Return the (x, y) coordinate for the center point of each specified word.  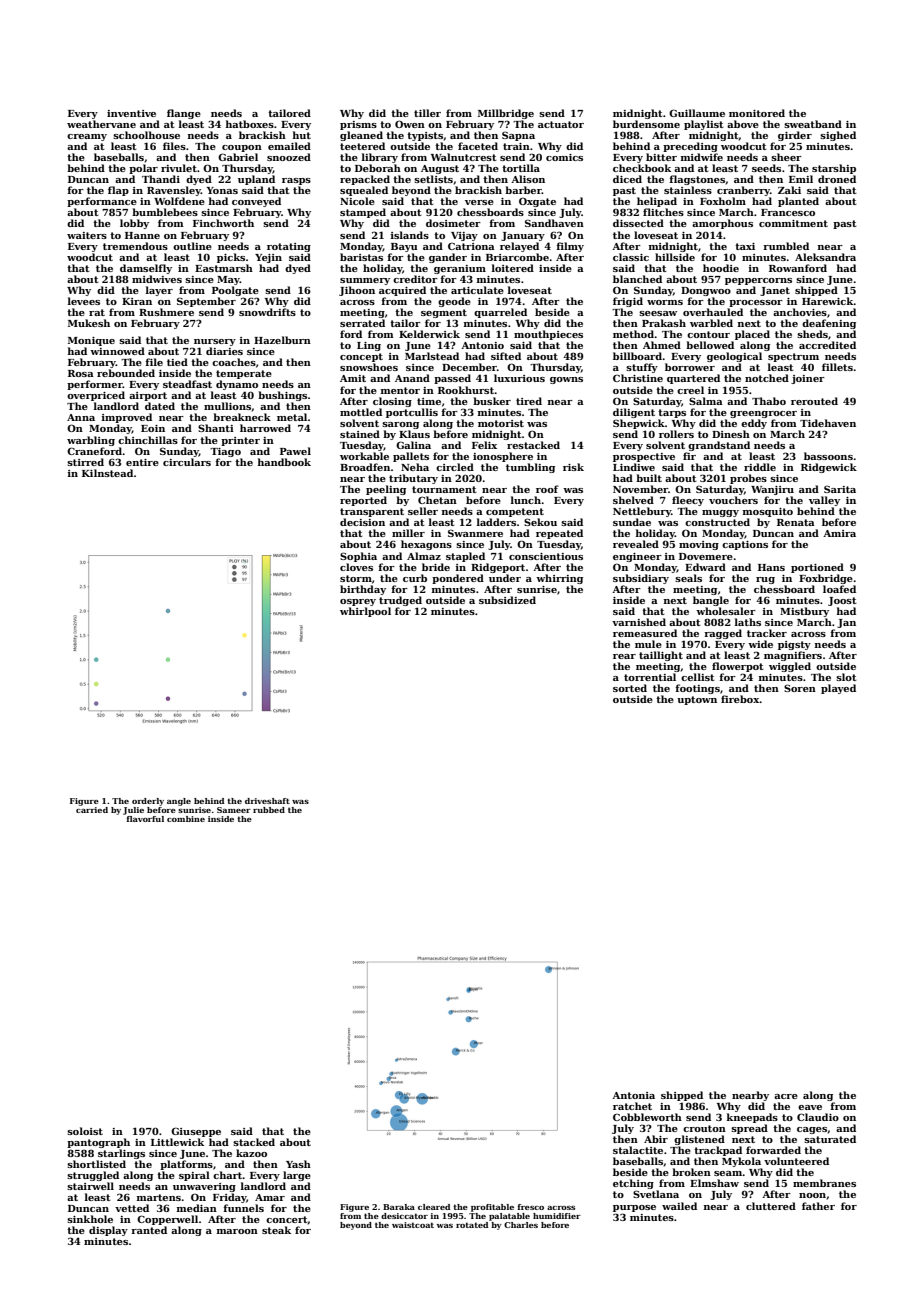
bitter (661, 157)
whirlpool (365, 612)
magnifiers (793, 656)
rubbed (269, 810)
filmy (570, 247)
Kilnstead (108, 473)
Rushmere (166, 312)
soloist (85, 1131)
